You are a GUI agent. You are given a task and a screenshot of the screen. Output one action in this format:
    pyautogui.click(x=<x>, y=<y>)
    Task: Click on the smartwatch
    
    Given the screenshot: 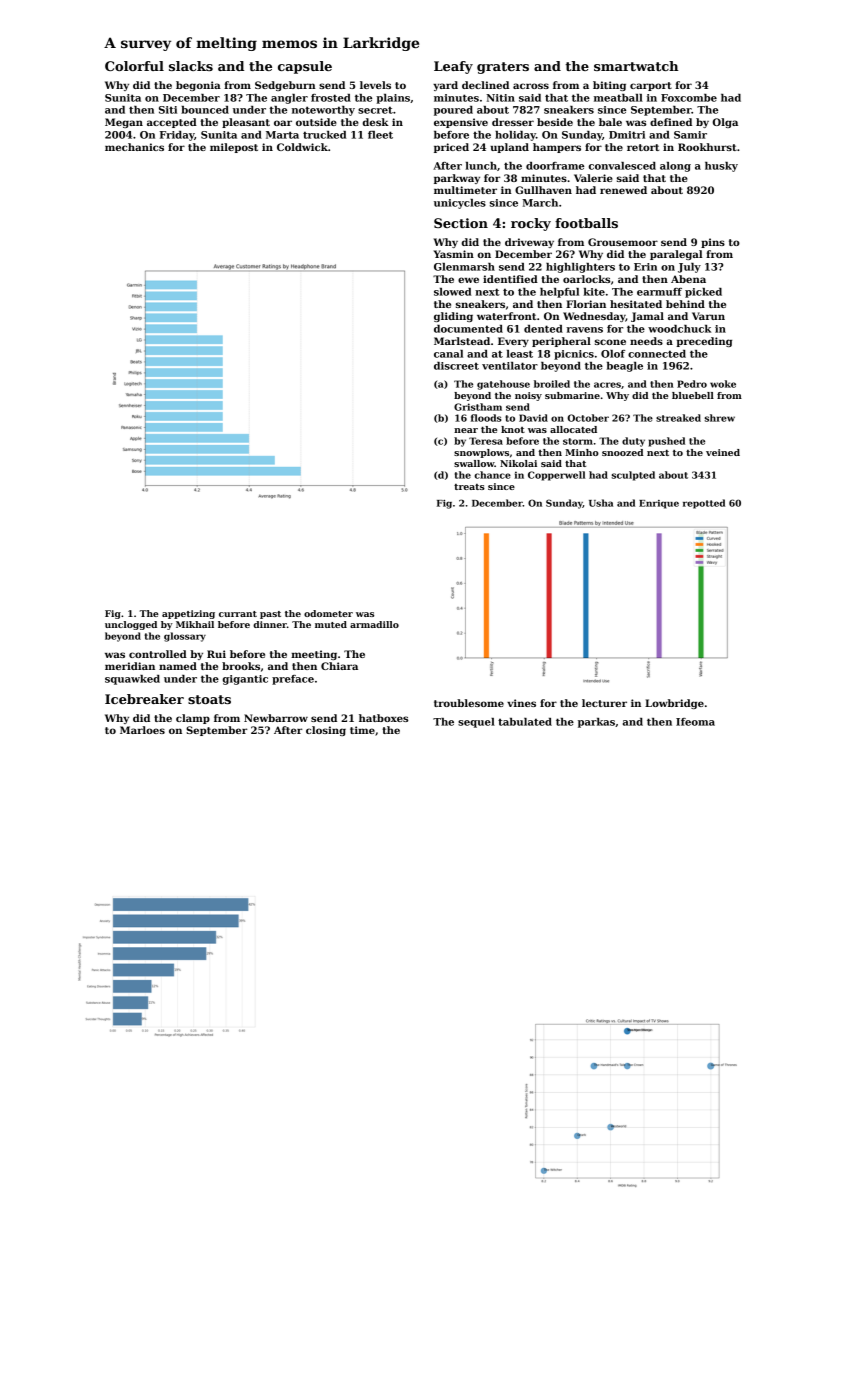 What is the action you would take?
    pyautogui.click(x=636, y=66)
